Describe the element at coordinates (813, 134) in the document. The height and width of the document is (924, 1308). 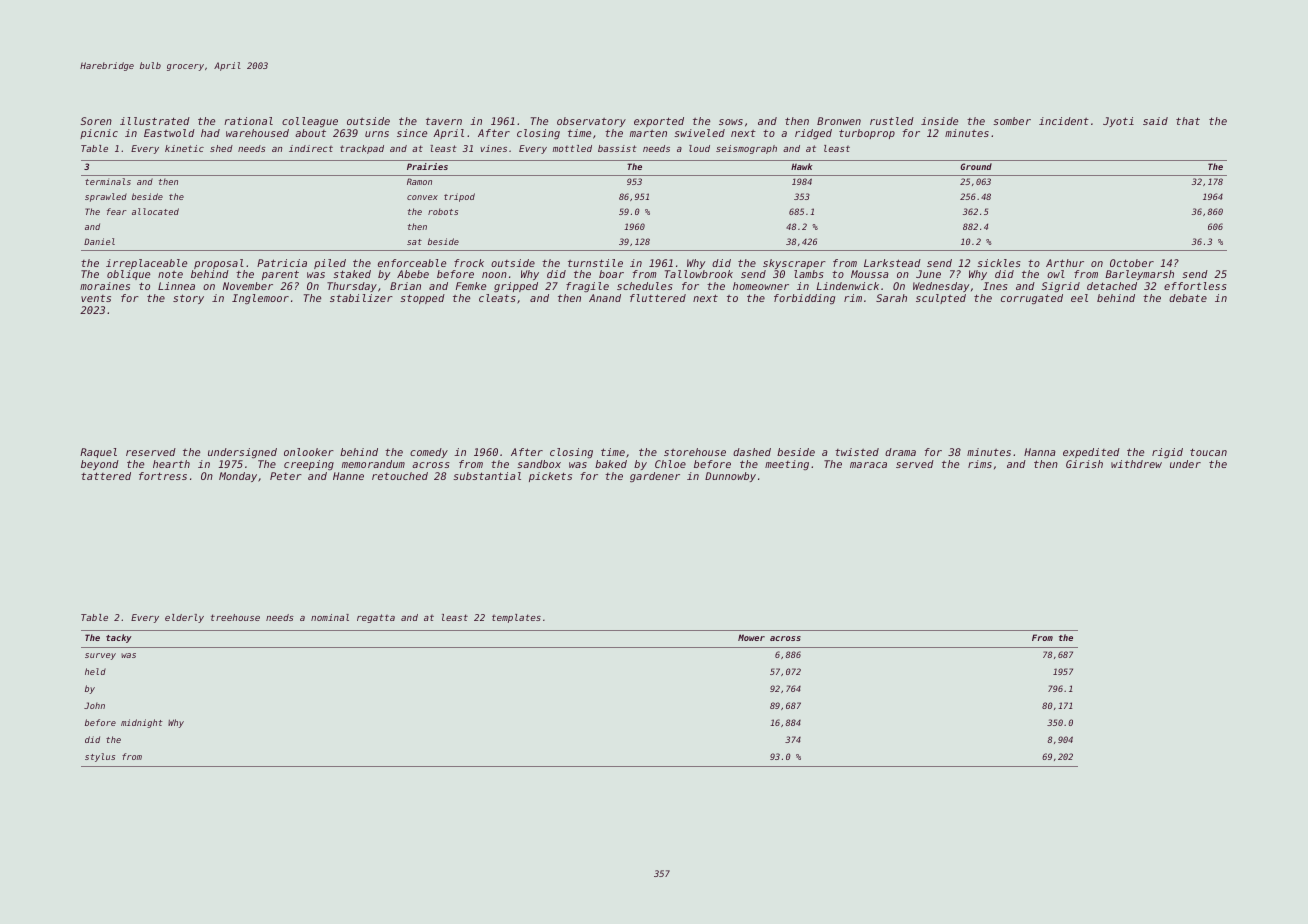
I see `ridged` at that location.
